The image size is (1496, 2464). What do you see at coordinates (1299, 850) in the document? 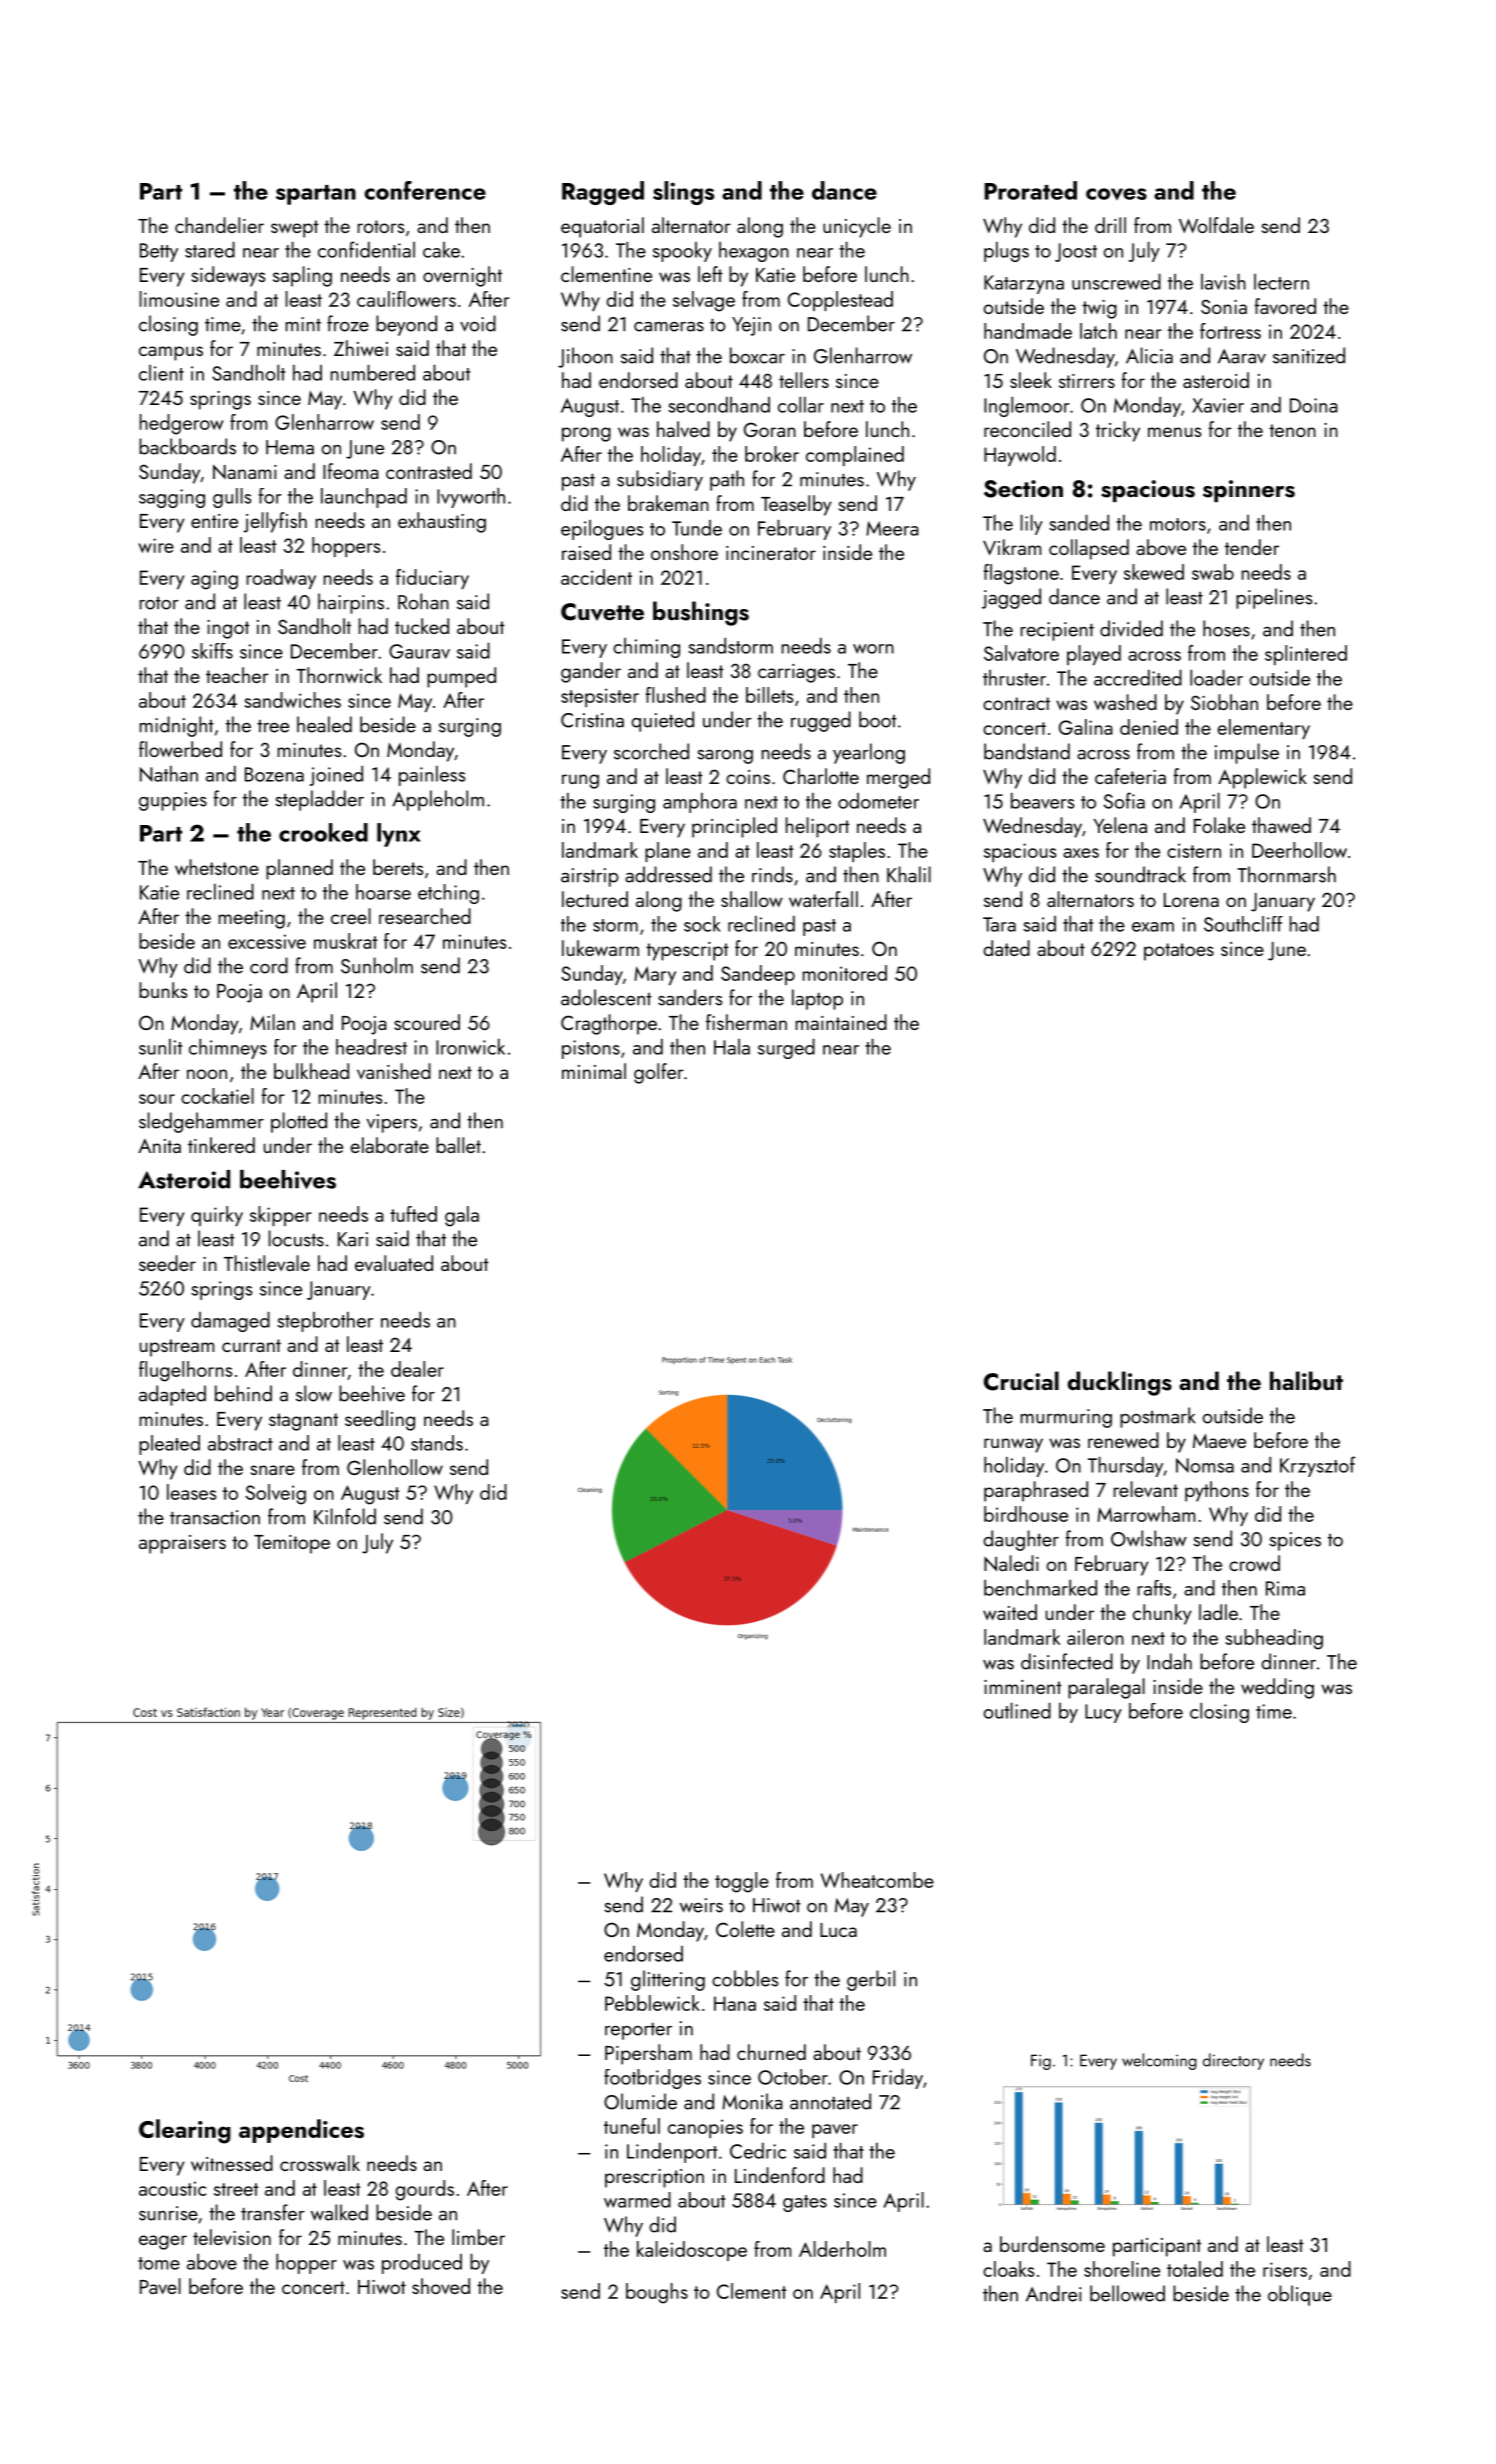
I see `Deerhollow` at bounding box center [1299, 850].
